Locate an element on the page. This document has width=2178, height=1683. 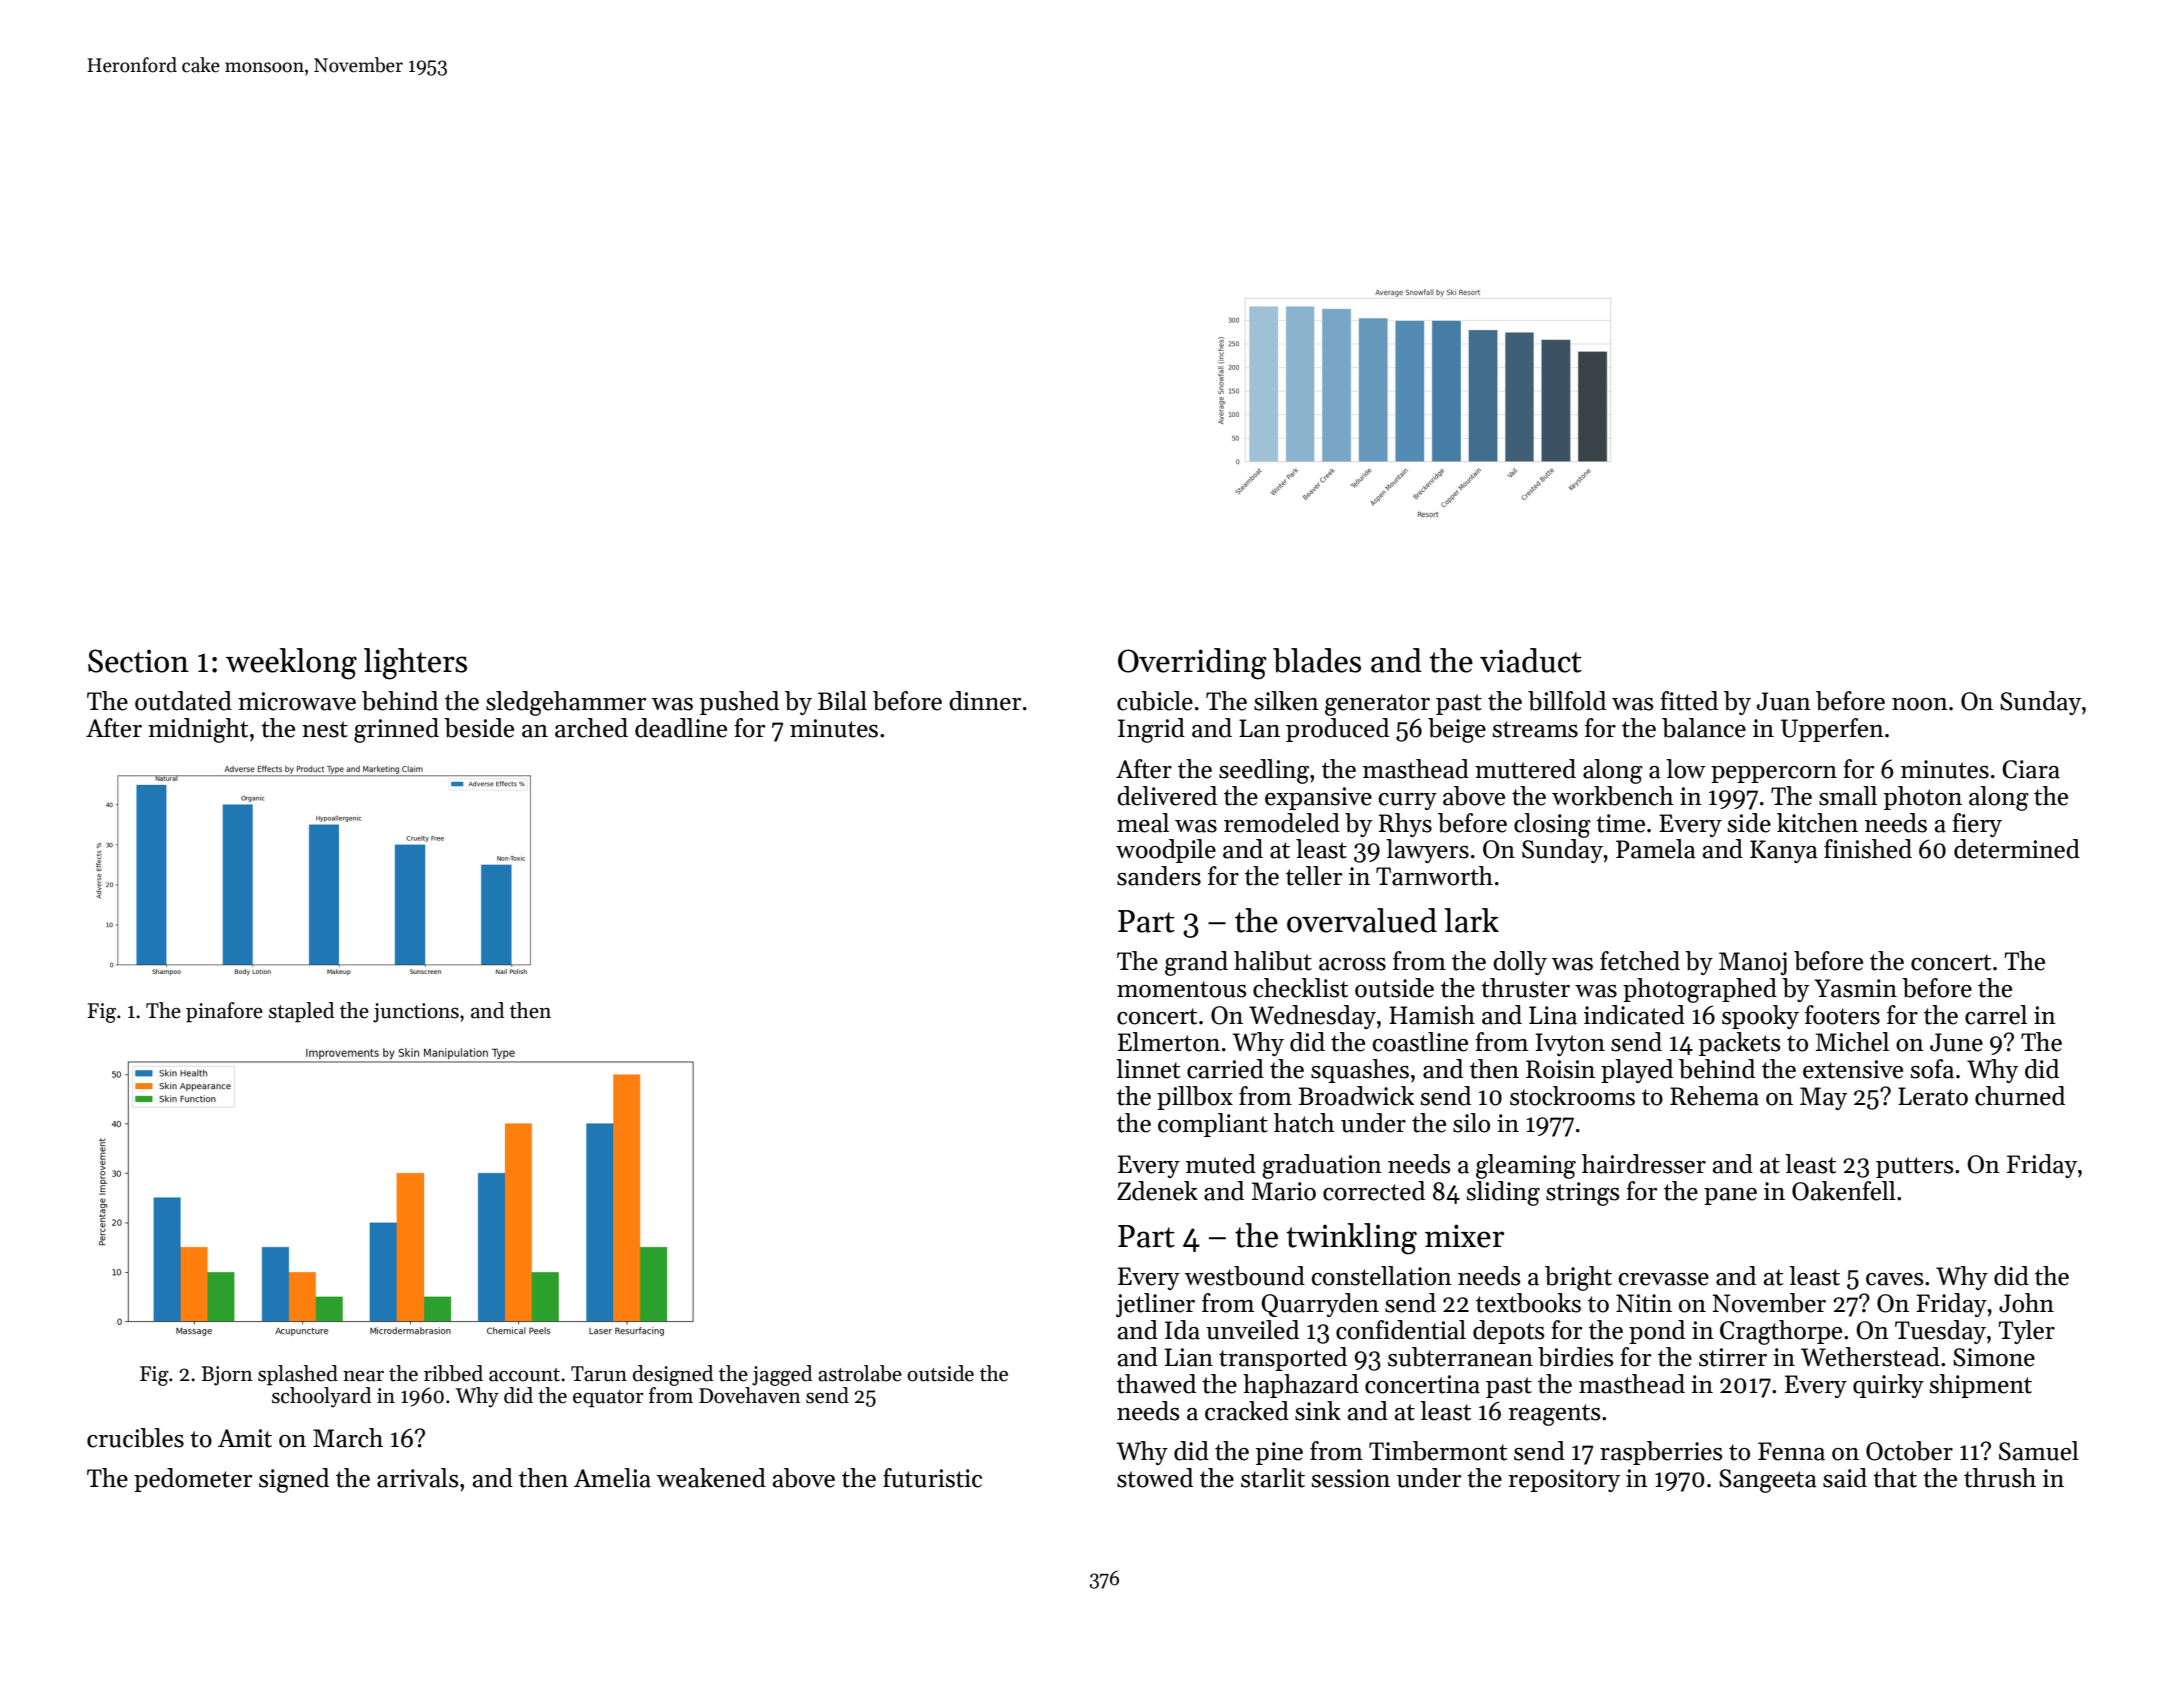
Bjorn is located at coordinates (227, 1376).
